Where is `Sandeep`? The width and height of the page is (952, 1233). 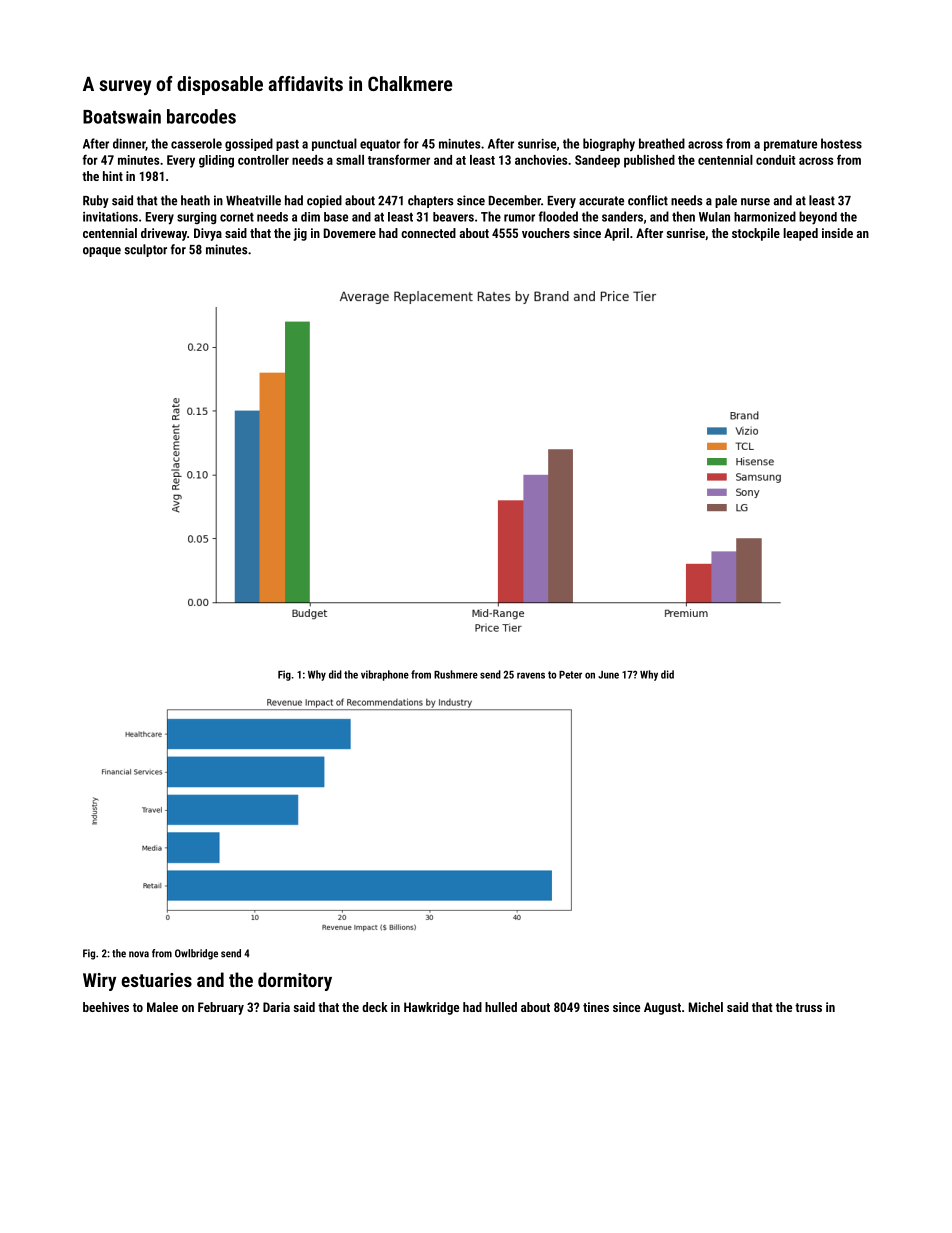 Sandeep is located at coordinates (597, 161).
